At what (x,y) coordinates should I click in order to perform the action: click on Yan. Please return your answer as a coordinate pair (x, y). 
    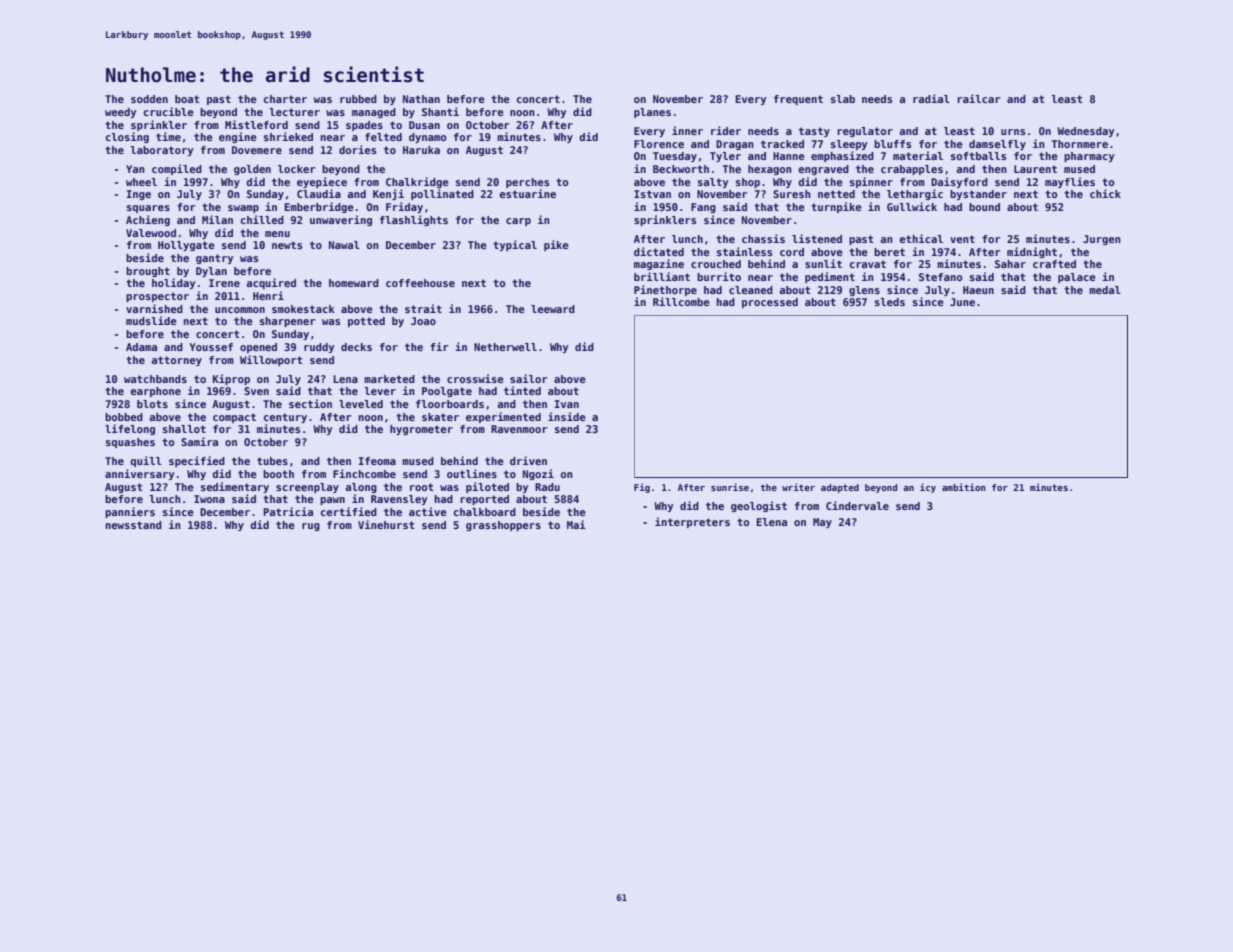
    Looking at the image, I should click on (135, 169).
